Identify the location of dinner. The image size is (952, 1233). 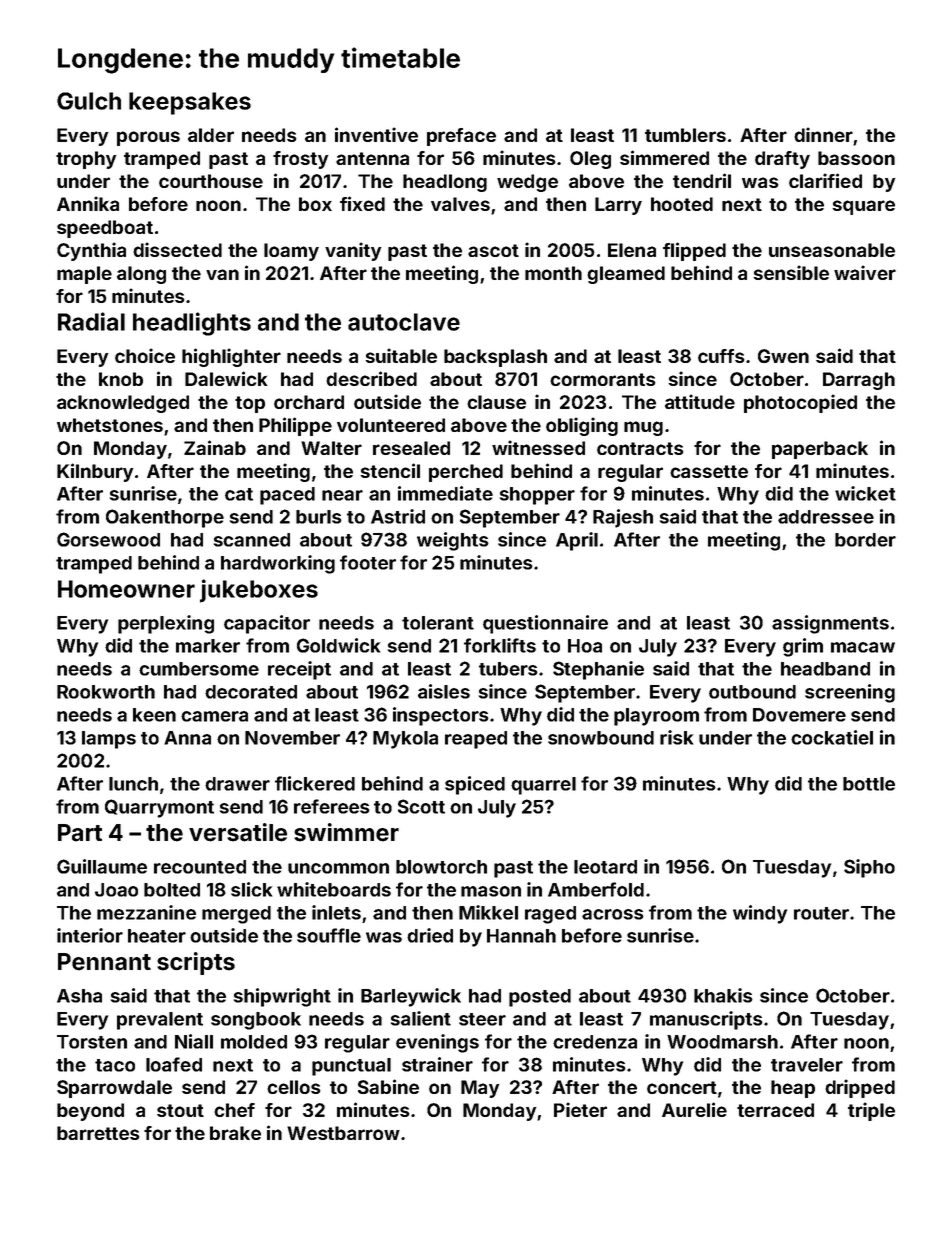
(823, 134).
